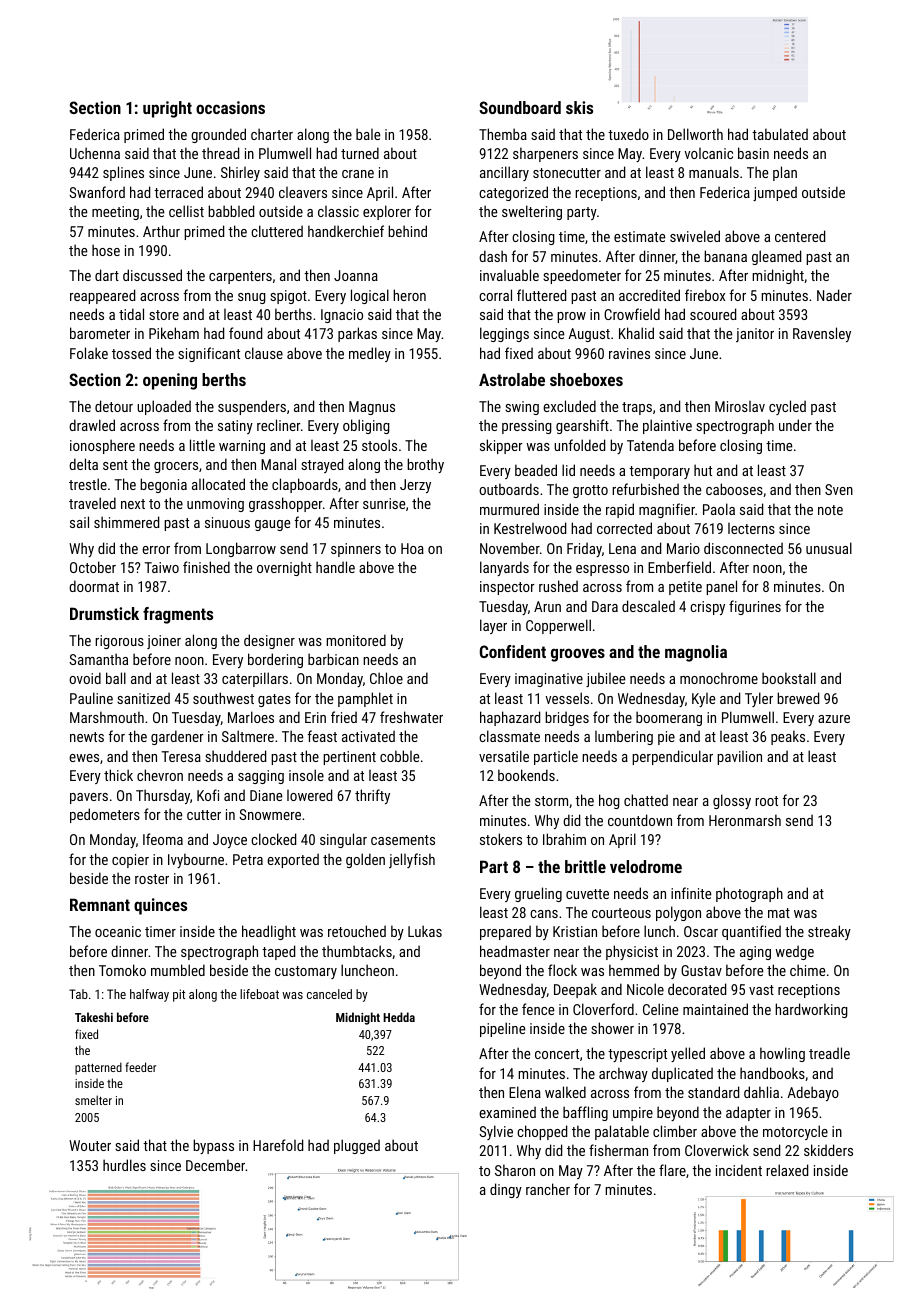 Image resolution: width=924 pixels, height=1308 pixels. Describe the element at coordinates (156, 550) in the page. I see `error` at that location.
